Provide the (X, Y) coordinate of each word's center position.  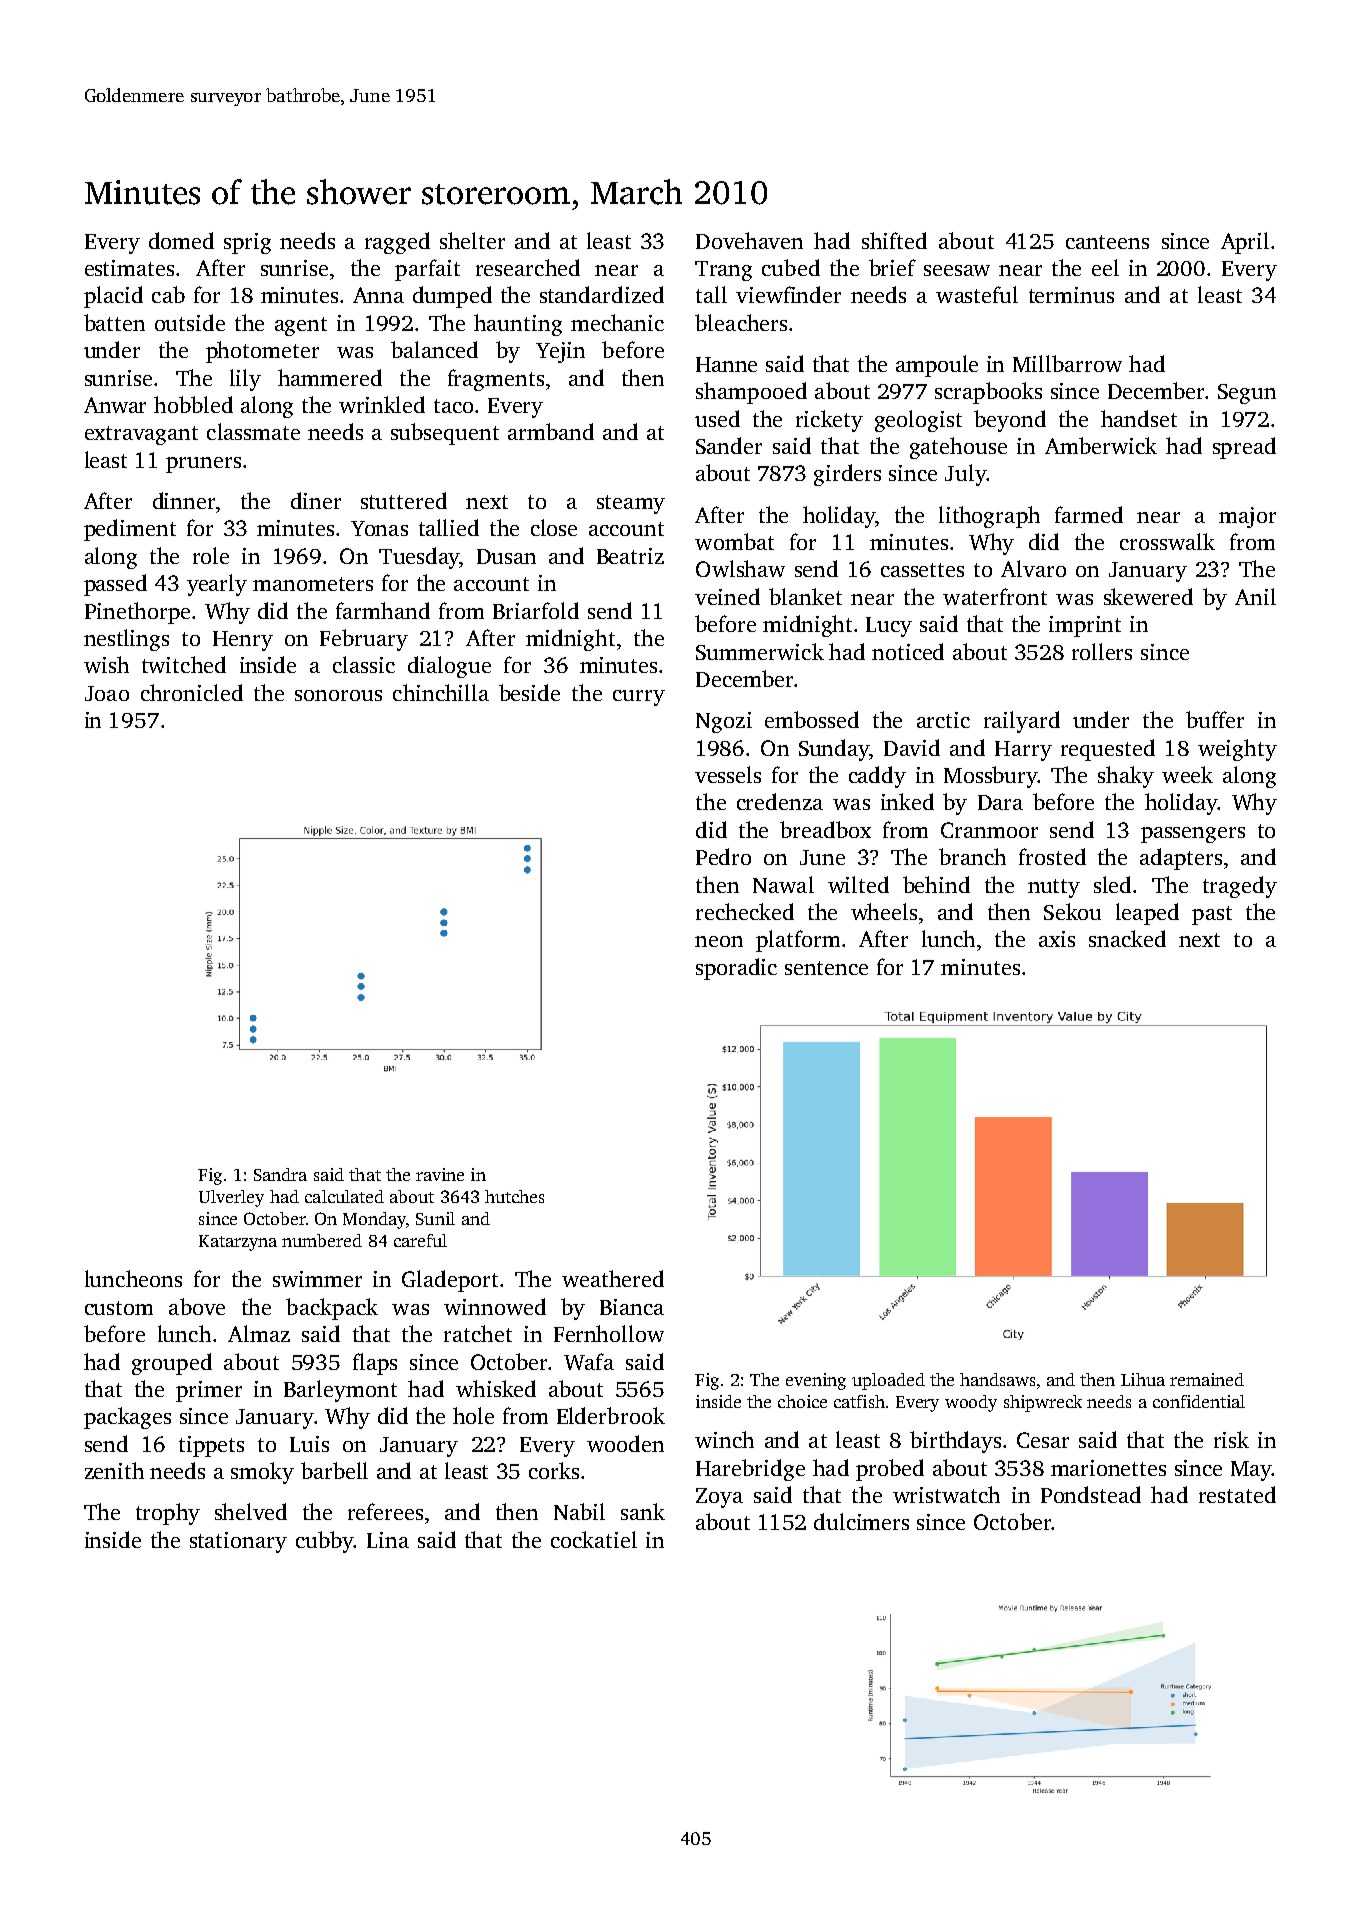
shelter (472, 240)
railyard (1022, 722)
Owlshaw (740, 568)
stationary (238, 1542)
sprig (247, 243)
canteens (1107, 242)
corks (554, 1470)
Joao (107, 693)
